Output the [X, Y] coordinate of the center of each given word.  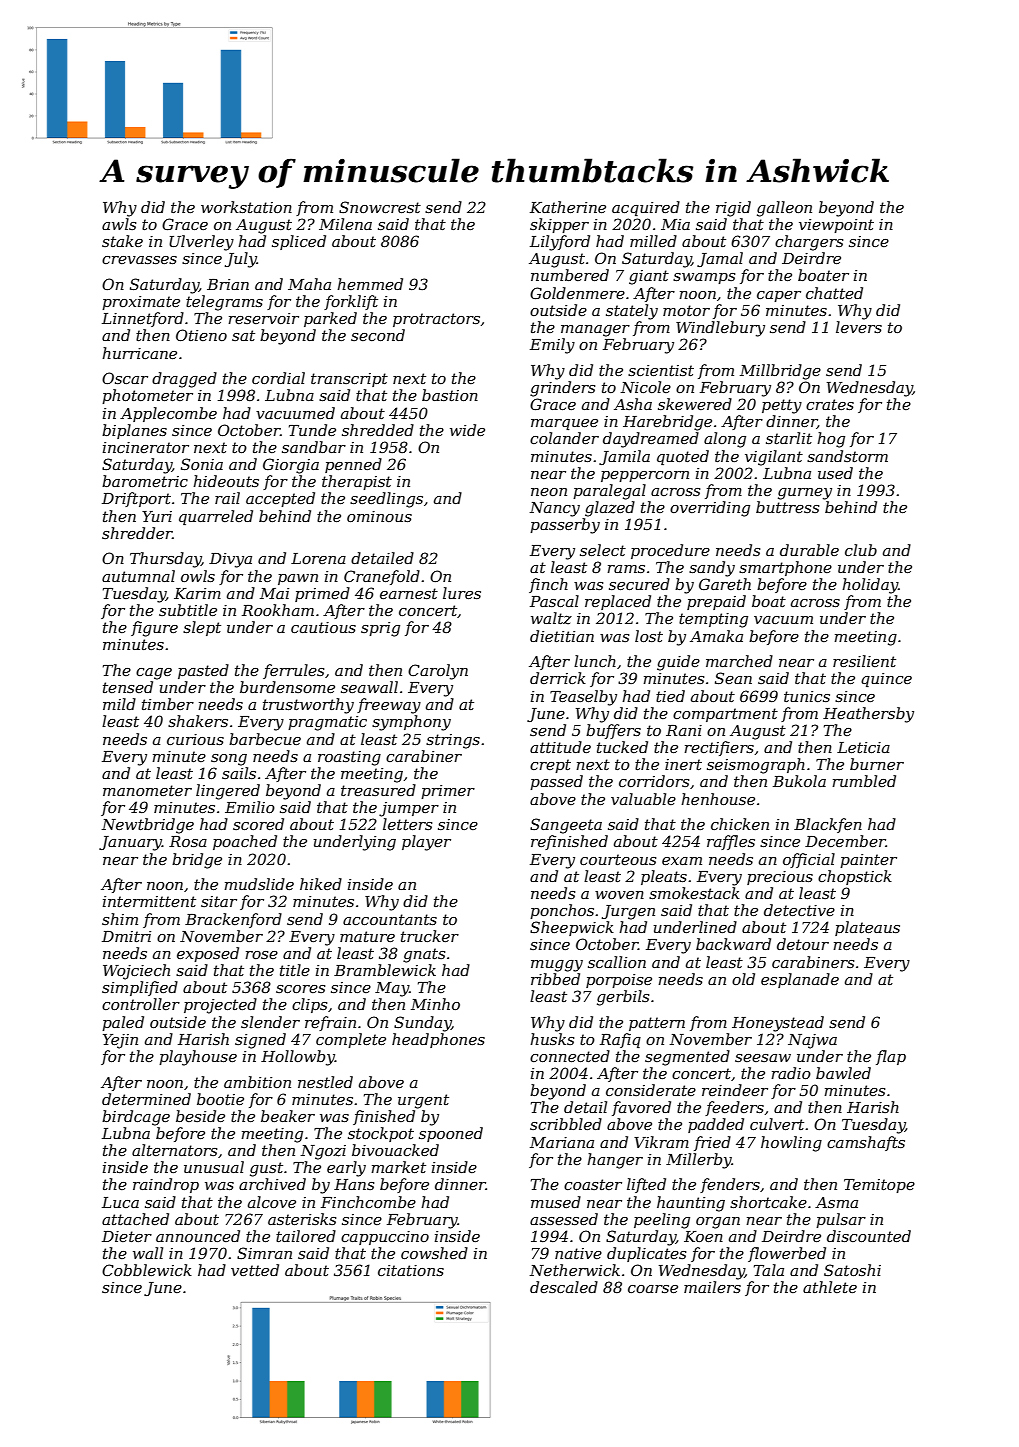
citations [411, 1270]
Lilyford [560, 243]
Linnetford [143, 319]
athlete [830, 1287]
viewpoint [836, 226]
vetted [255, 1270]
